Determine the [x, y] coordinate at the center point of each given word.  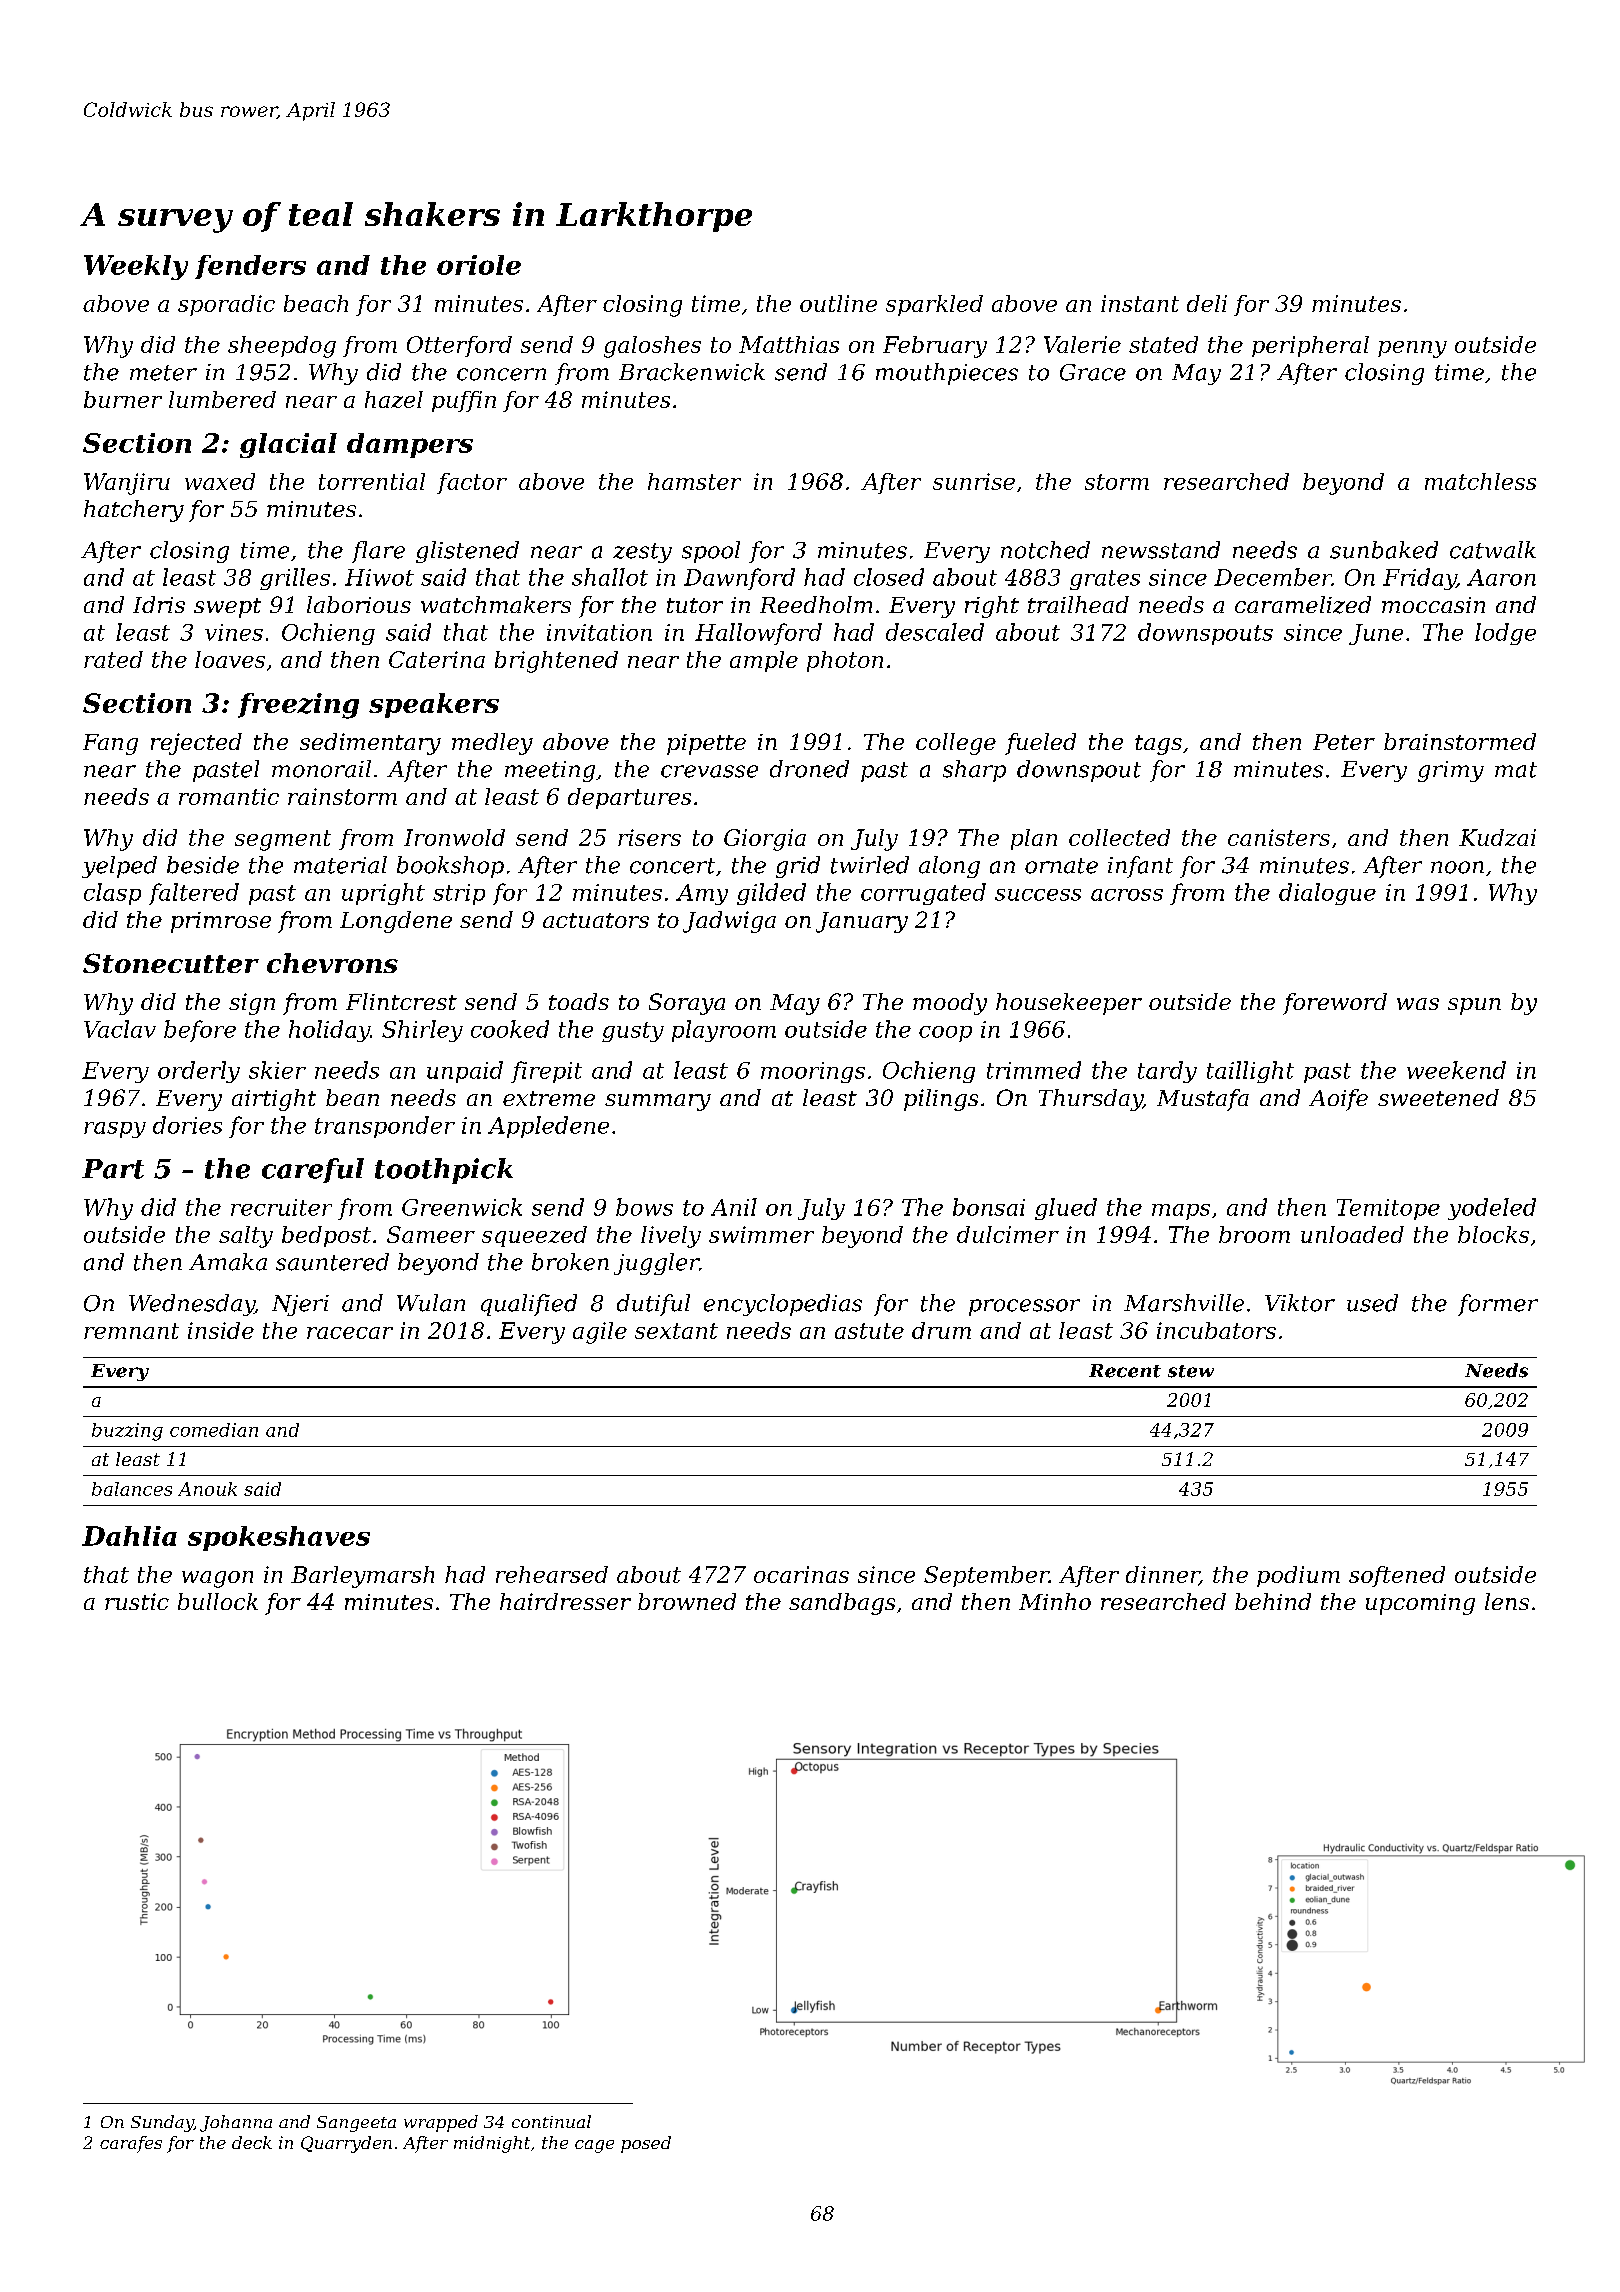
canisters [1279, 837]
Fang [110, 744]
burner [123, 399]
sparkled [934, 305]
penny [1412, 349]
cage [594, 2146]
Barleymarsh [362, 1577]
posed [646, 2144]
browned [687, 1601]
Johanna [236, 2123]
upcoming [1420, 1604]
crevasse [709, 771]
